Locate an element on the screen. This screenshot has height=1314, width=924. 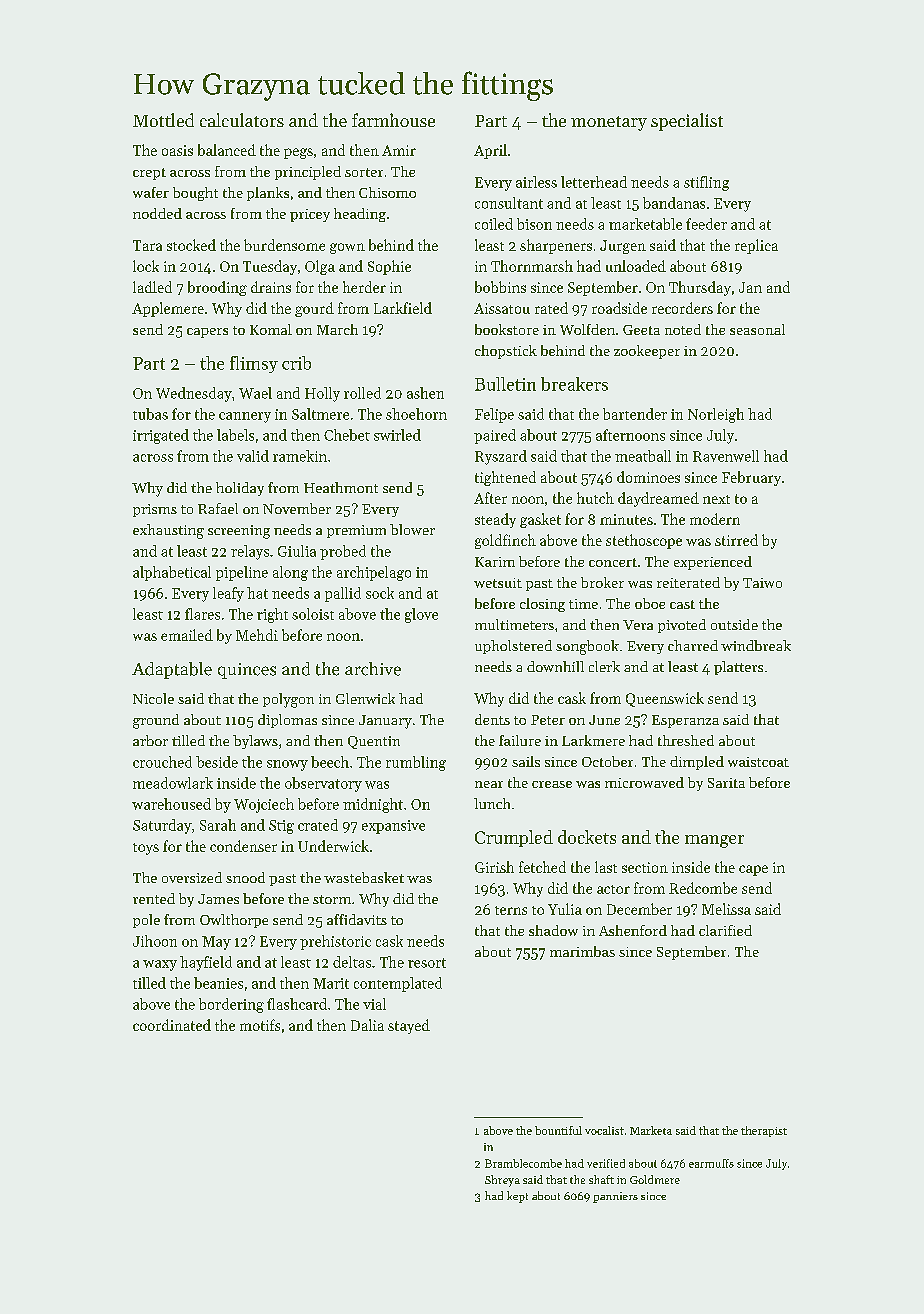
kept is located at coordinates (517, 1197).
